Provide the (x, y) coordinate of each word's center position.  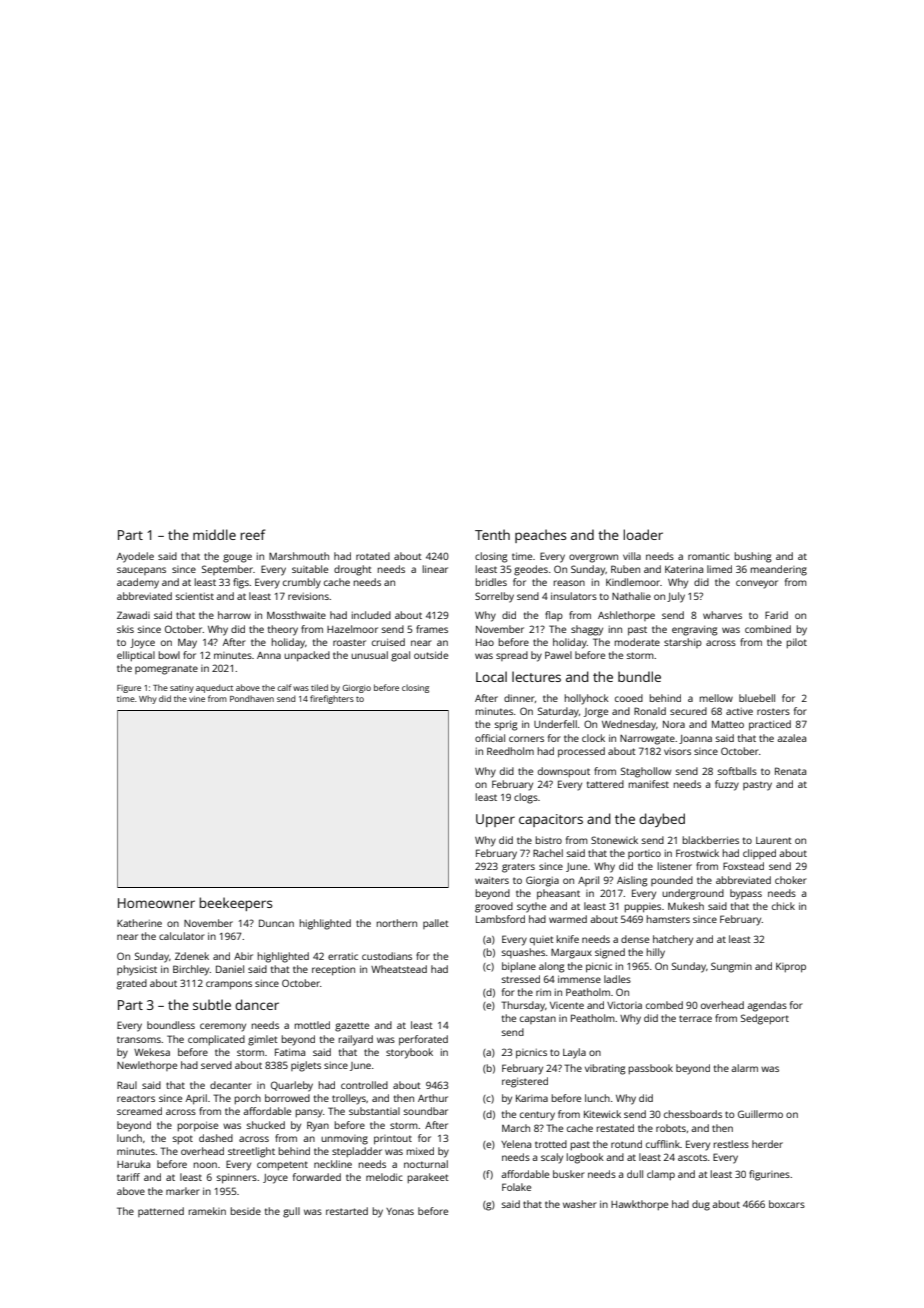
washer (580, 1204)
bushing (753, 557)
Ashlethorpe (626, 616)
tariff (128, 1177)
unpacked (307, 656)
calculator (182, 936)
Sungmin (731, 967)
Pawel (558, 655)
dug (701, 1205)
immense (579, 979)
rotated (373, 556)
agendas (767, 1006)
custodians (387, 956)
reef (253, 534)
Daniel (230, 969)
